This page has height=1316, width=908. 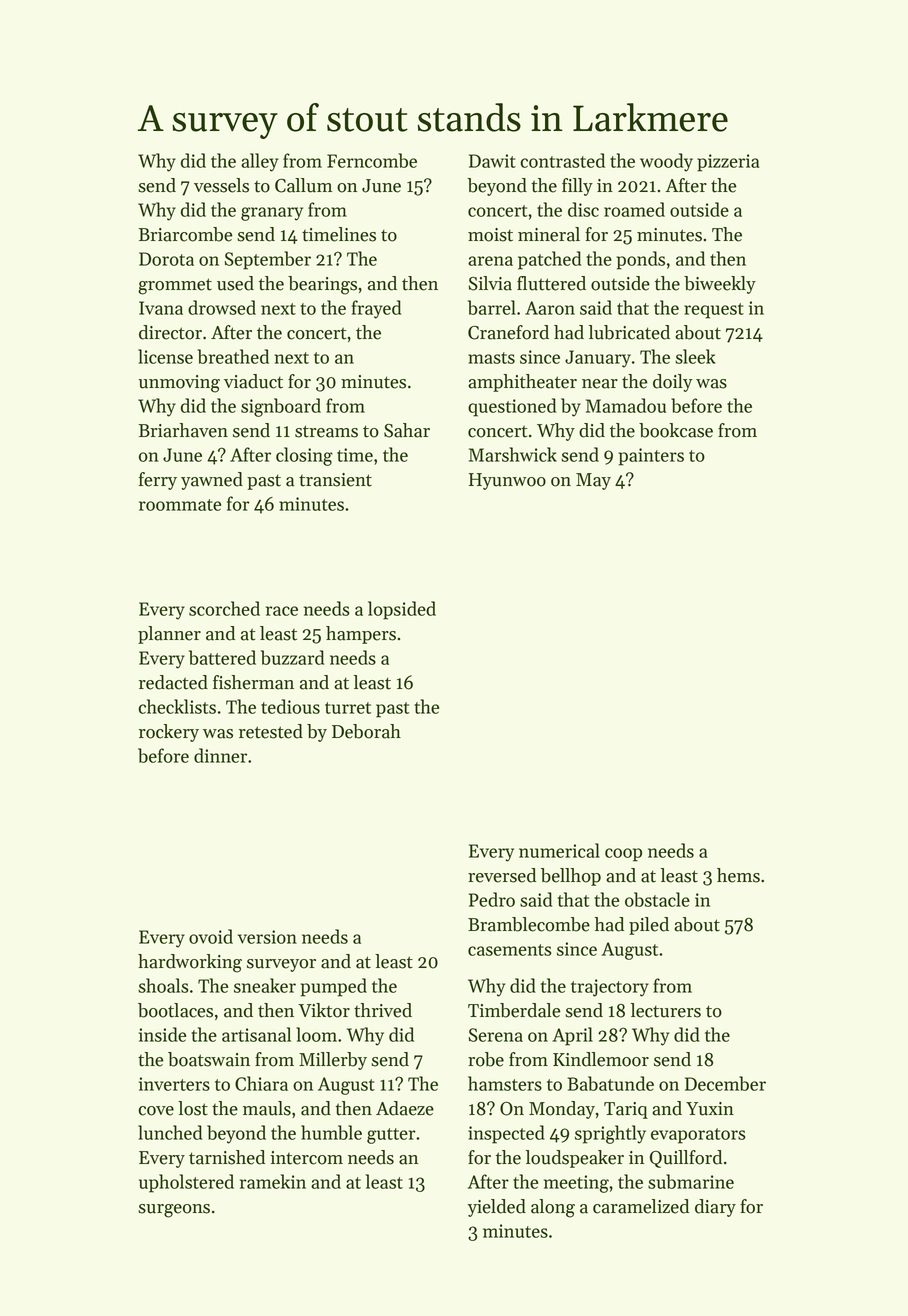 What do you see at coordinates (334, 987) in the page?
I see `pumped` at bounding box center [334, 987].
